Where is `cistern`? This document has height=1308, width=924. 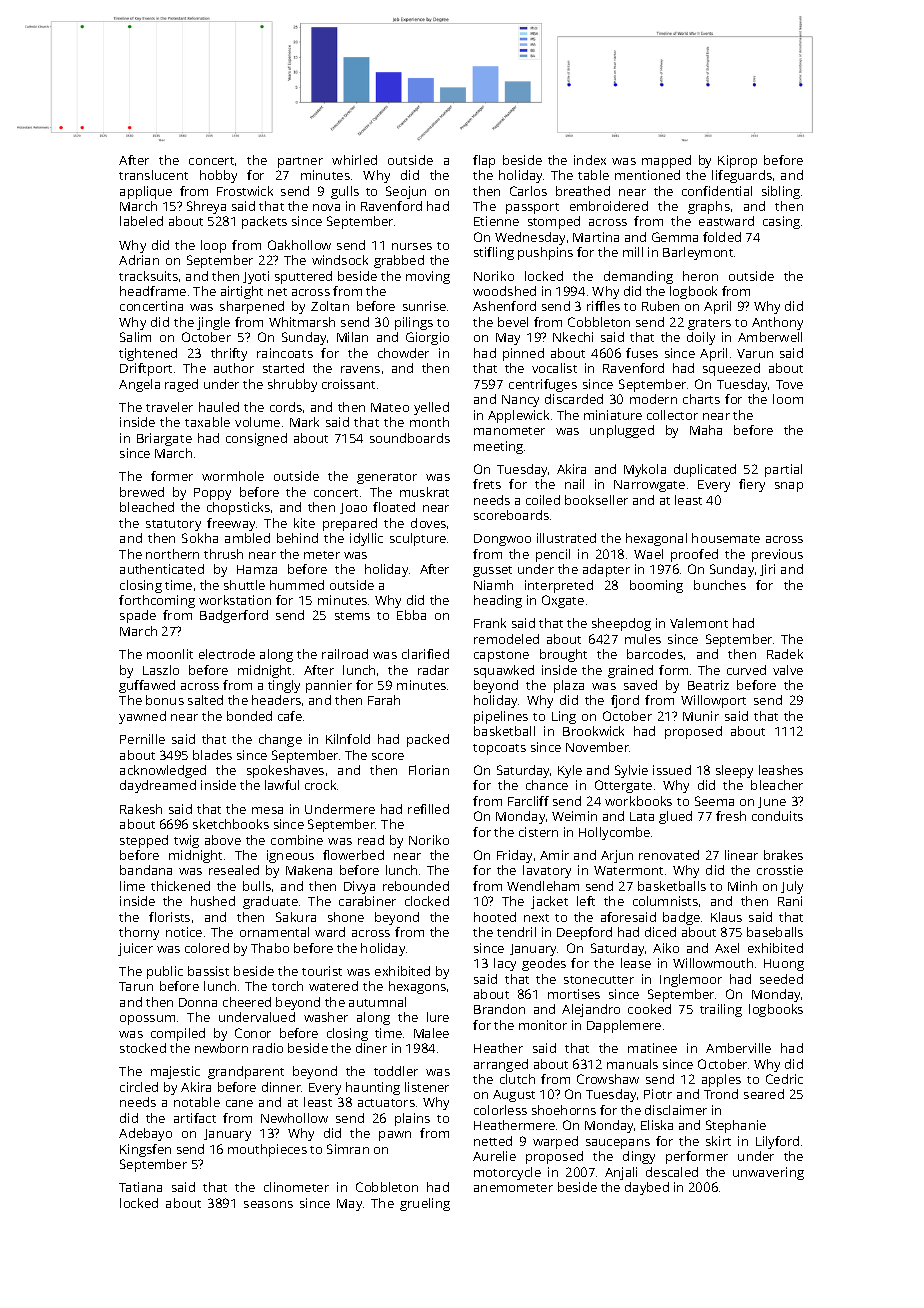
cistern is located at coordinates (538, 832).
